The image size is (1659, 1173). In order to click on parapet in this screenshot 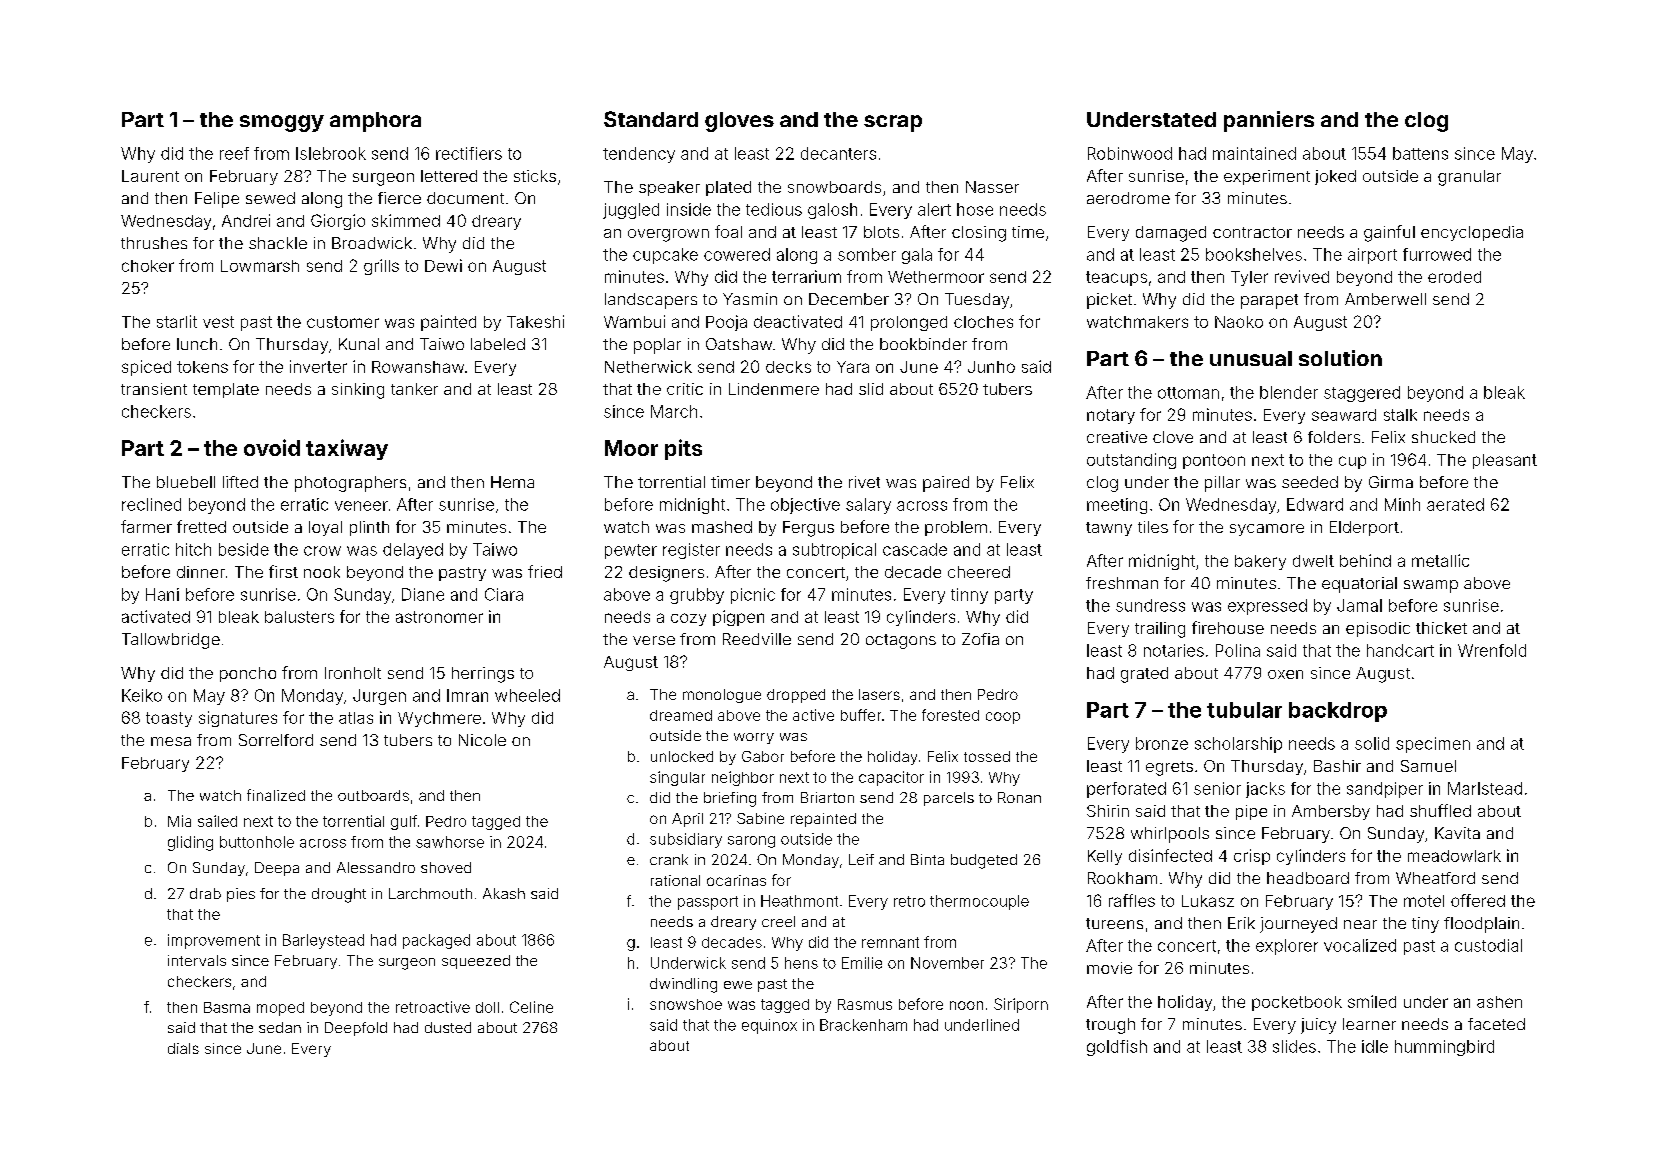, I will do `click(1269, 301)`.
